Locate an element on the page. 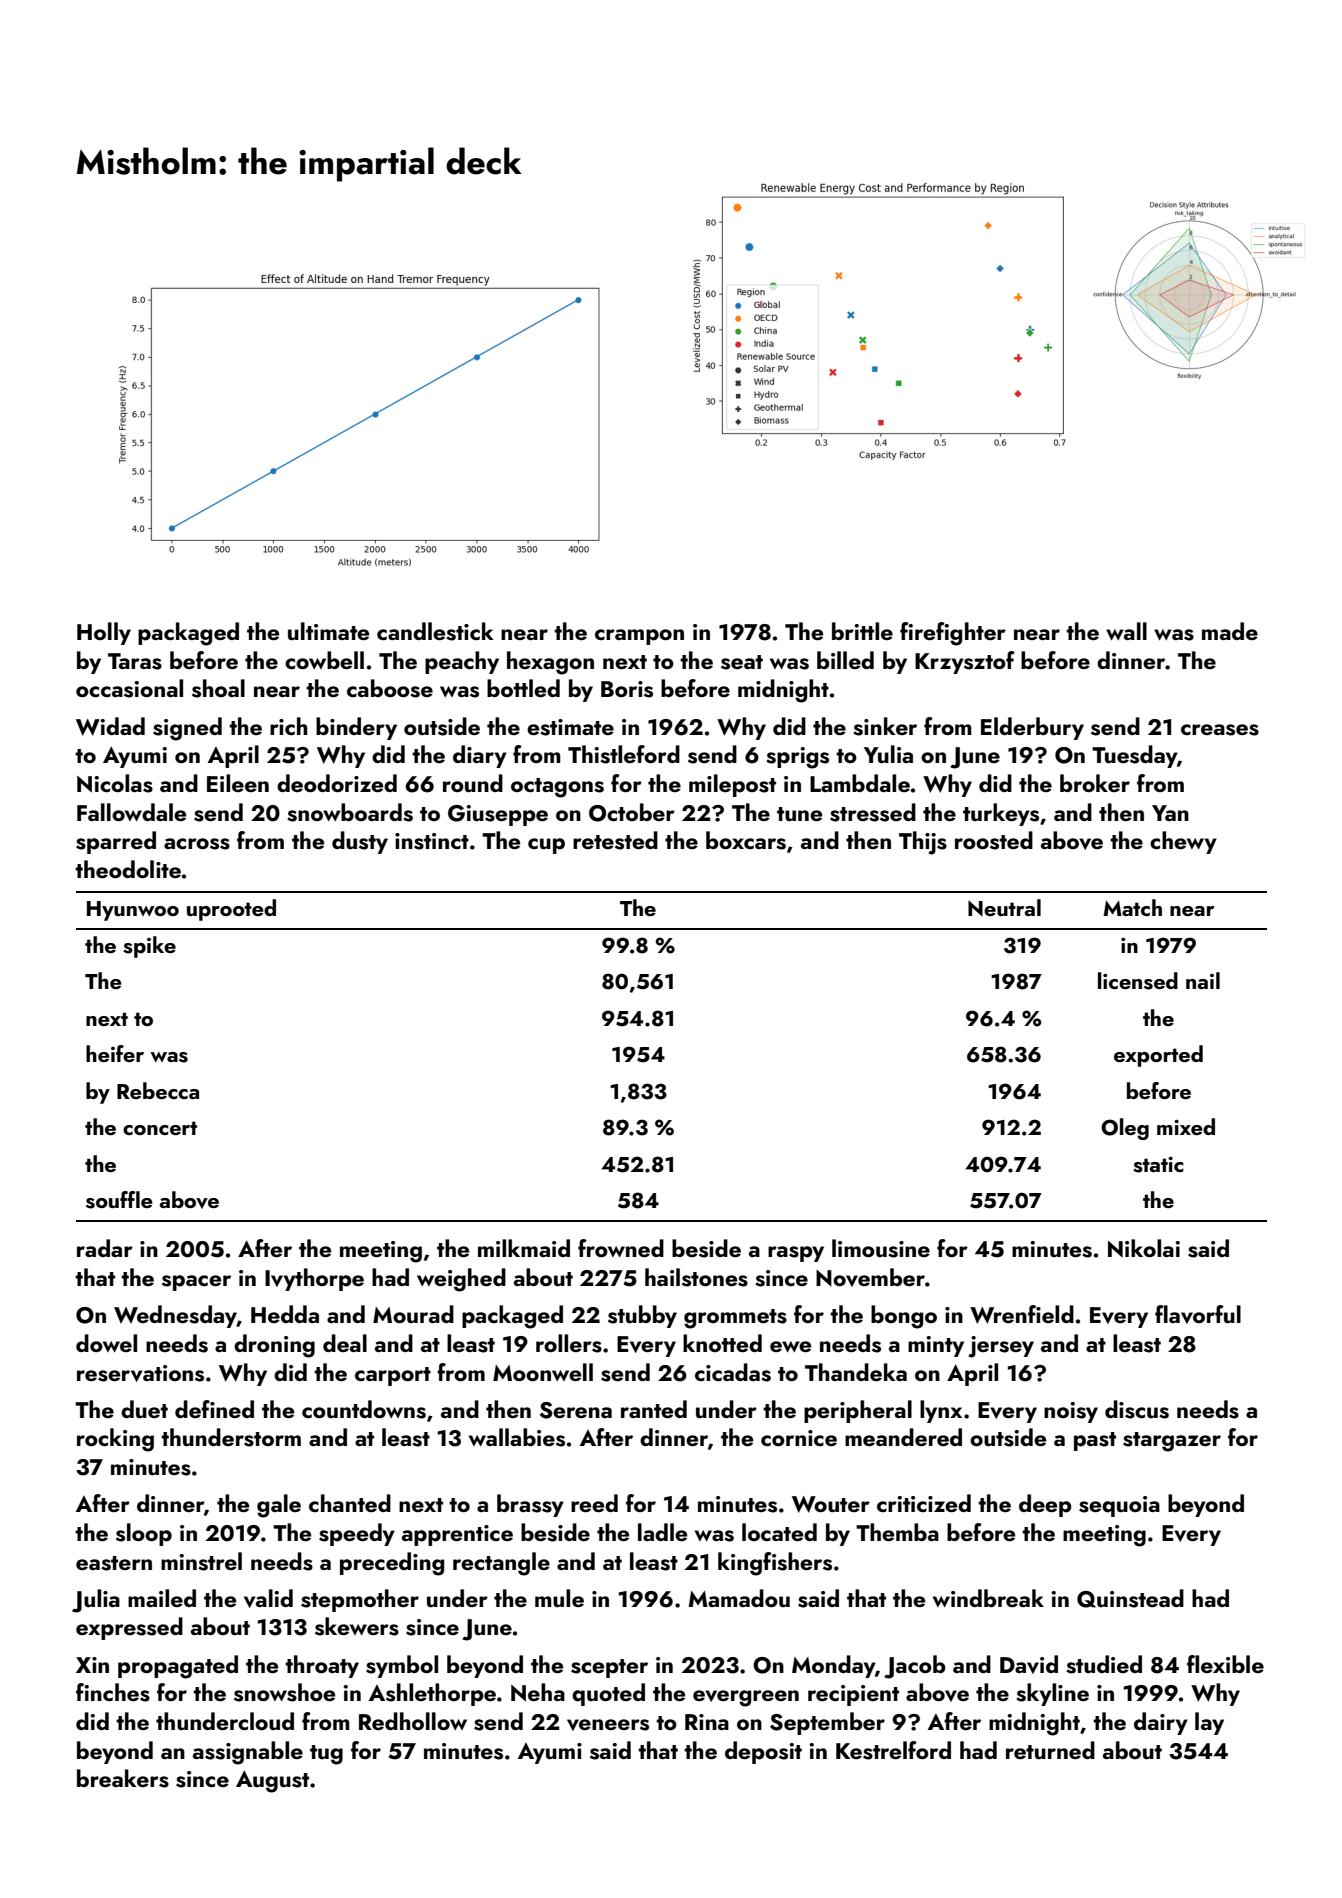  static is located at coordinates (1158, 1164).
